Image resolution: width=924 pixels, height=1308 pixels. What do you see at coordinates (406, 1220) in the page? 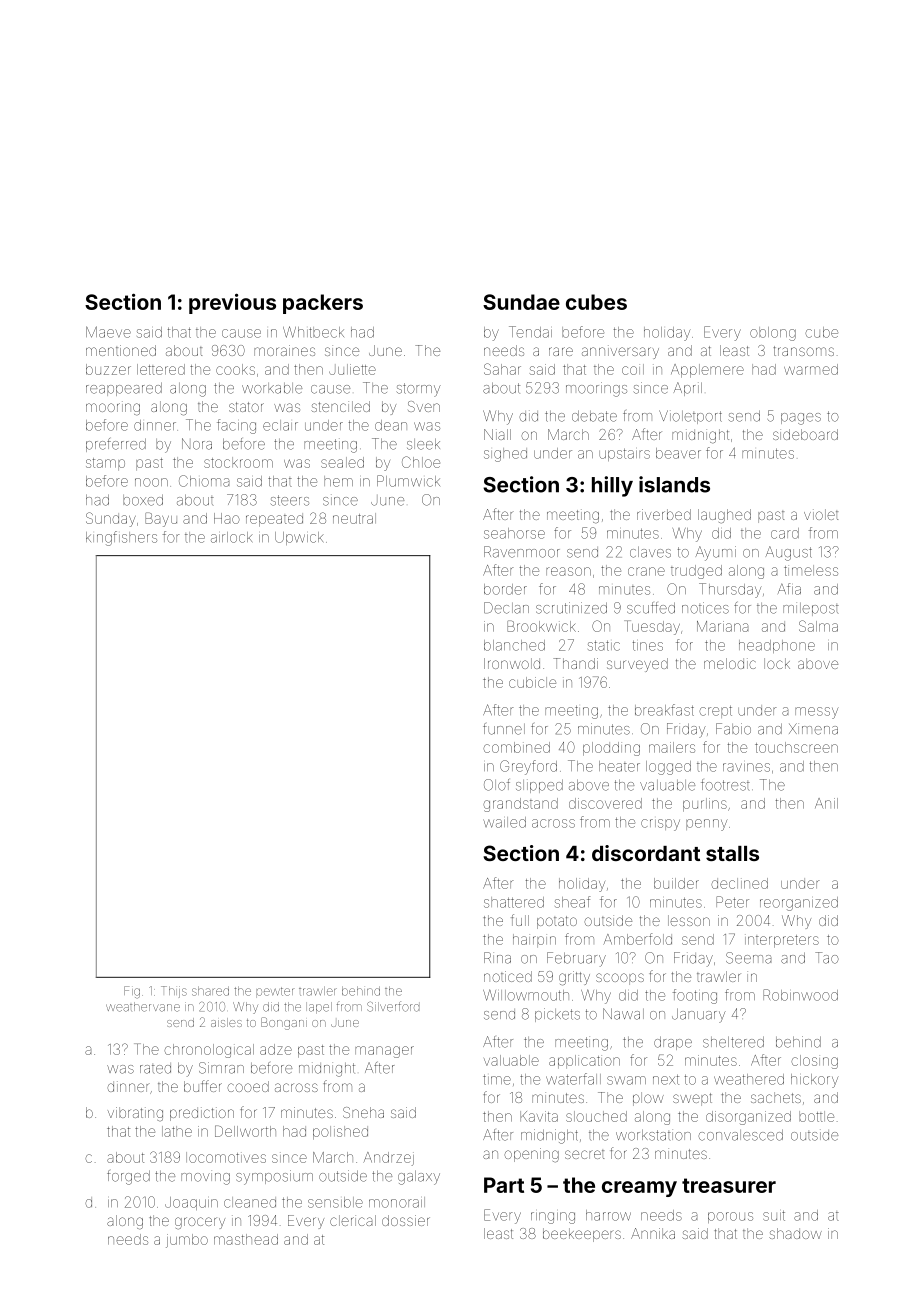
I see `dossier` at bounding box center [406, 1220].
